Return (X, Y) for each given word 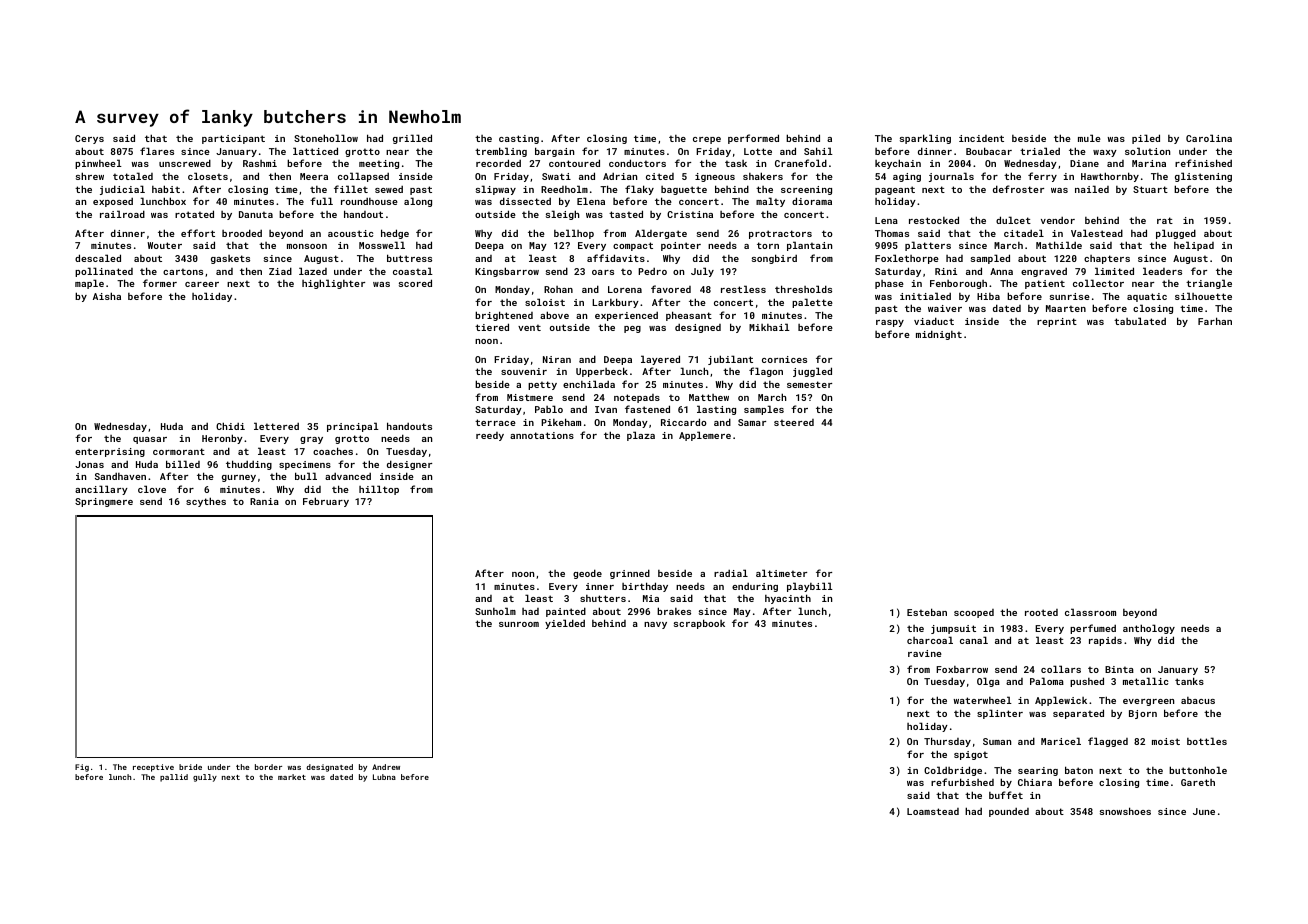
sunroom (519, 624)
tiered (492, 327)
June (1204, 811)
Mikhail (769, 327)
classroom (1090, 612)
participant (233, 139)
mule (1089, 138)
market (292, 777)
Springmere (104, 502)
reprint (1057, 322)
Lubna (384, 777)
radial (731, 573)
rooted (1041, 612)
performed (753, 139)
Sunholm (495, 611)
